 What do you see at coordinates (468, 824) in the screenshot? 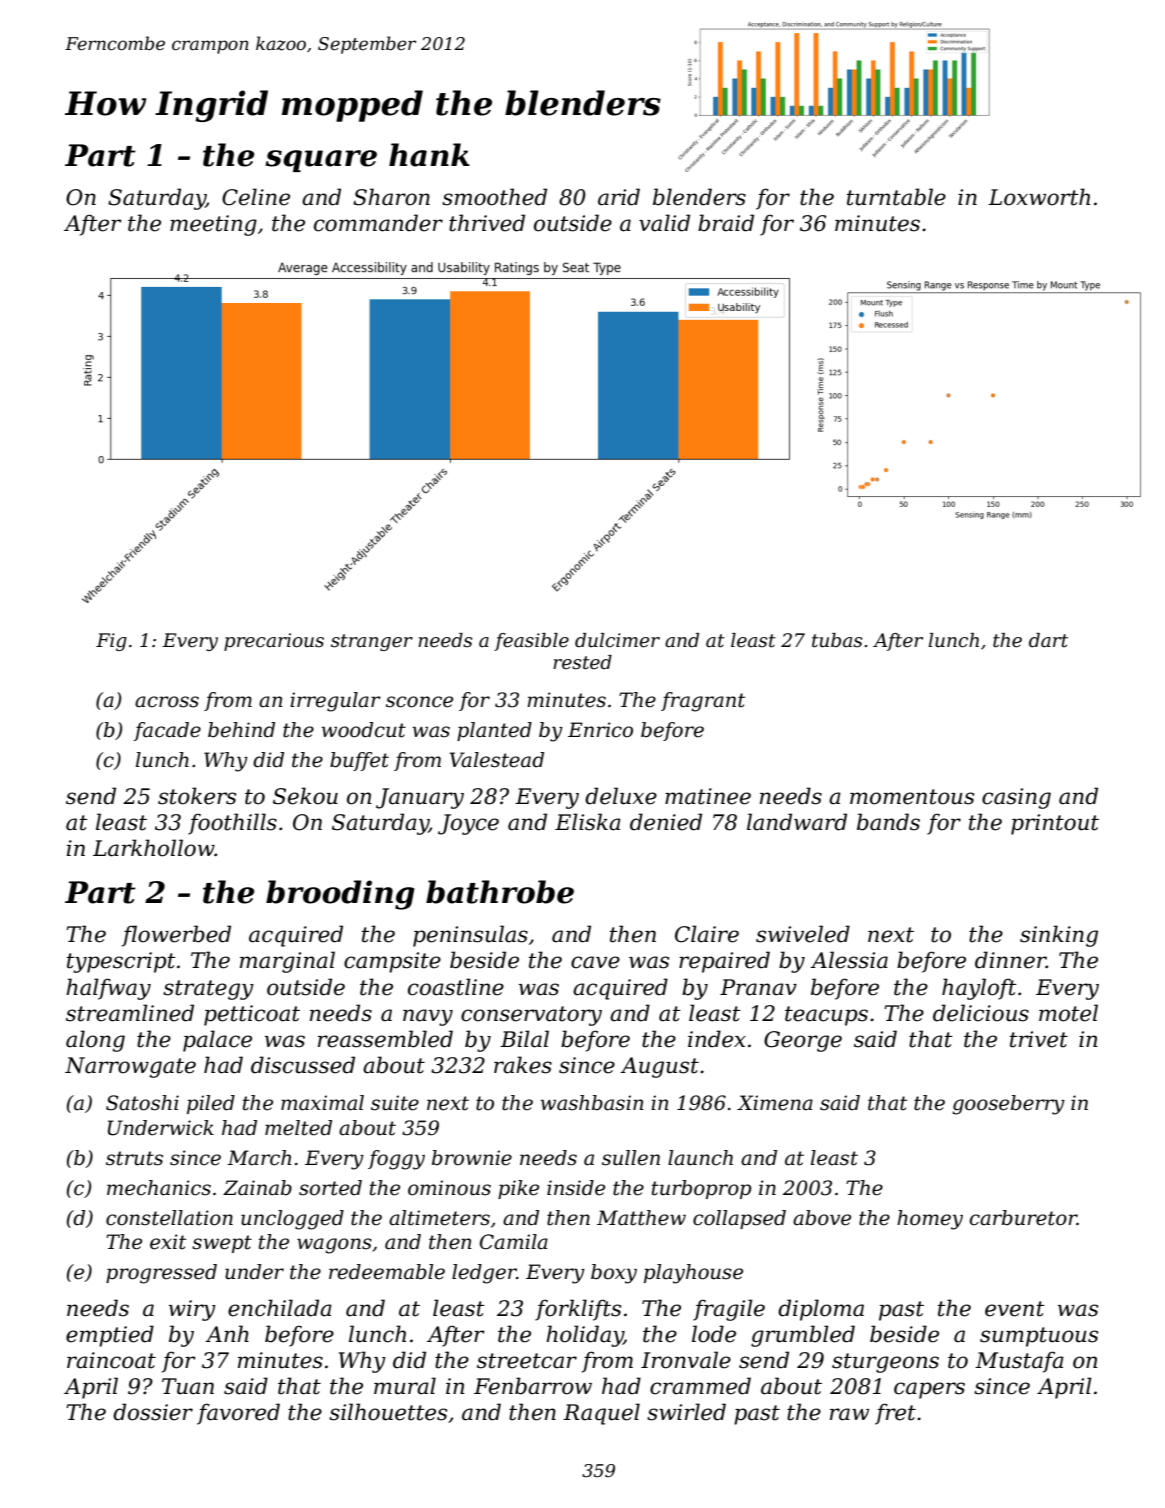
I see `Joyce` at bounding box center [468, 824].
